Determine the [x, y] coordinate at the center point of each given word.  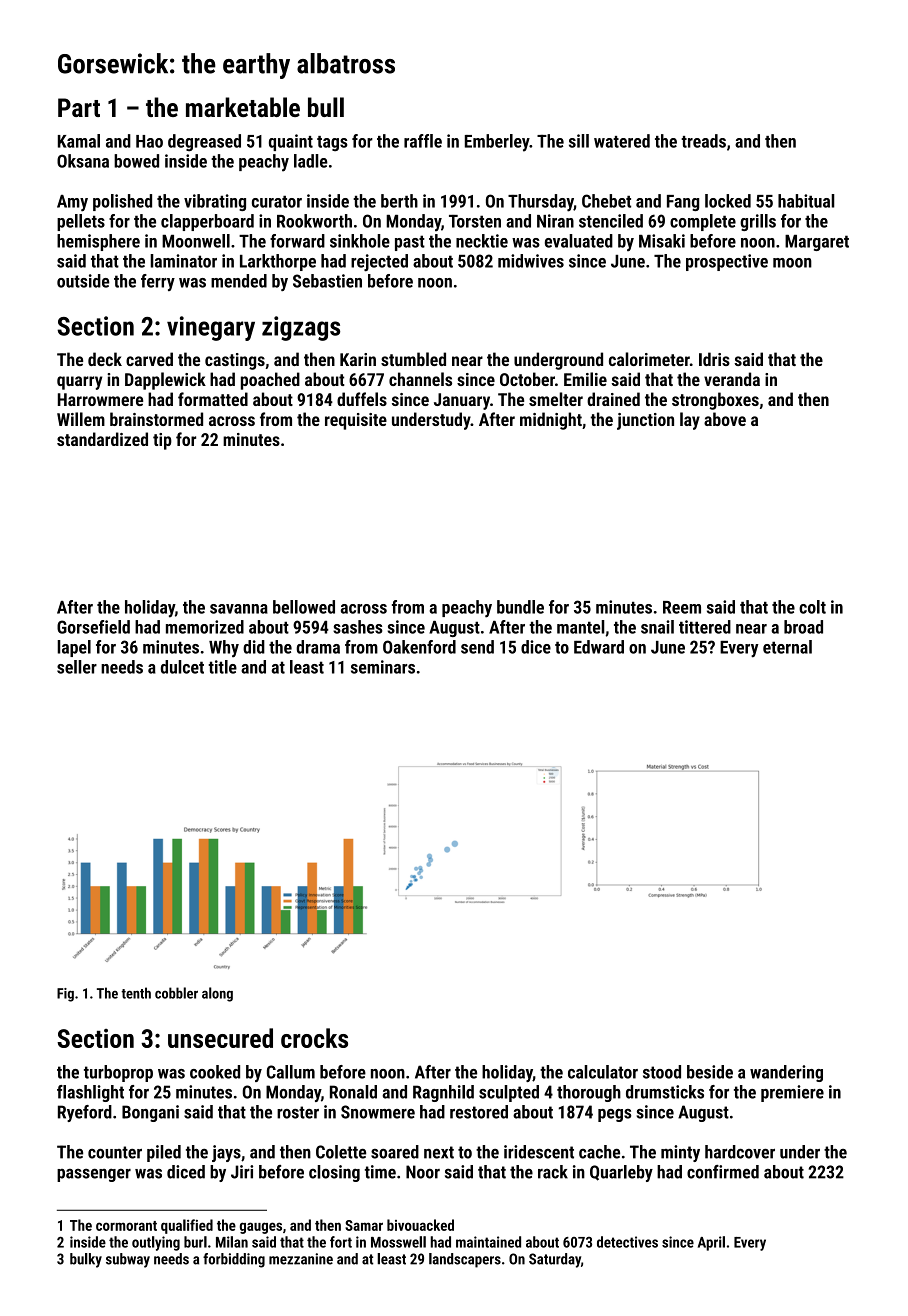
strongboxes [715, 401]
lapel [74, 648]
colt [812, 607]
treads [703, 141]
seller [77, 667]
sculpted [509, 1093]
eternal [787, 647]
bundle [520, 607]
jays [226, 1153]
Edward [599, 647]
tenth [136, 993]
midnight [551, 421]
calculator [603, 1072]
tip [162, 441]
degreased [204, 142]
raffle [423, 141]
